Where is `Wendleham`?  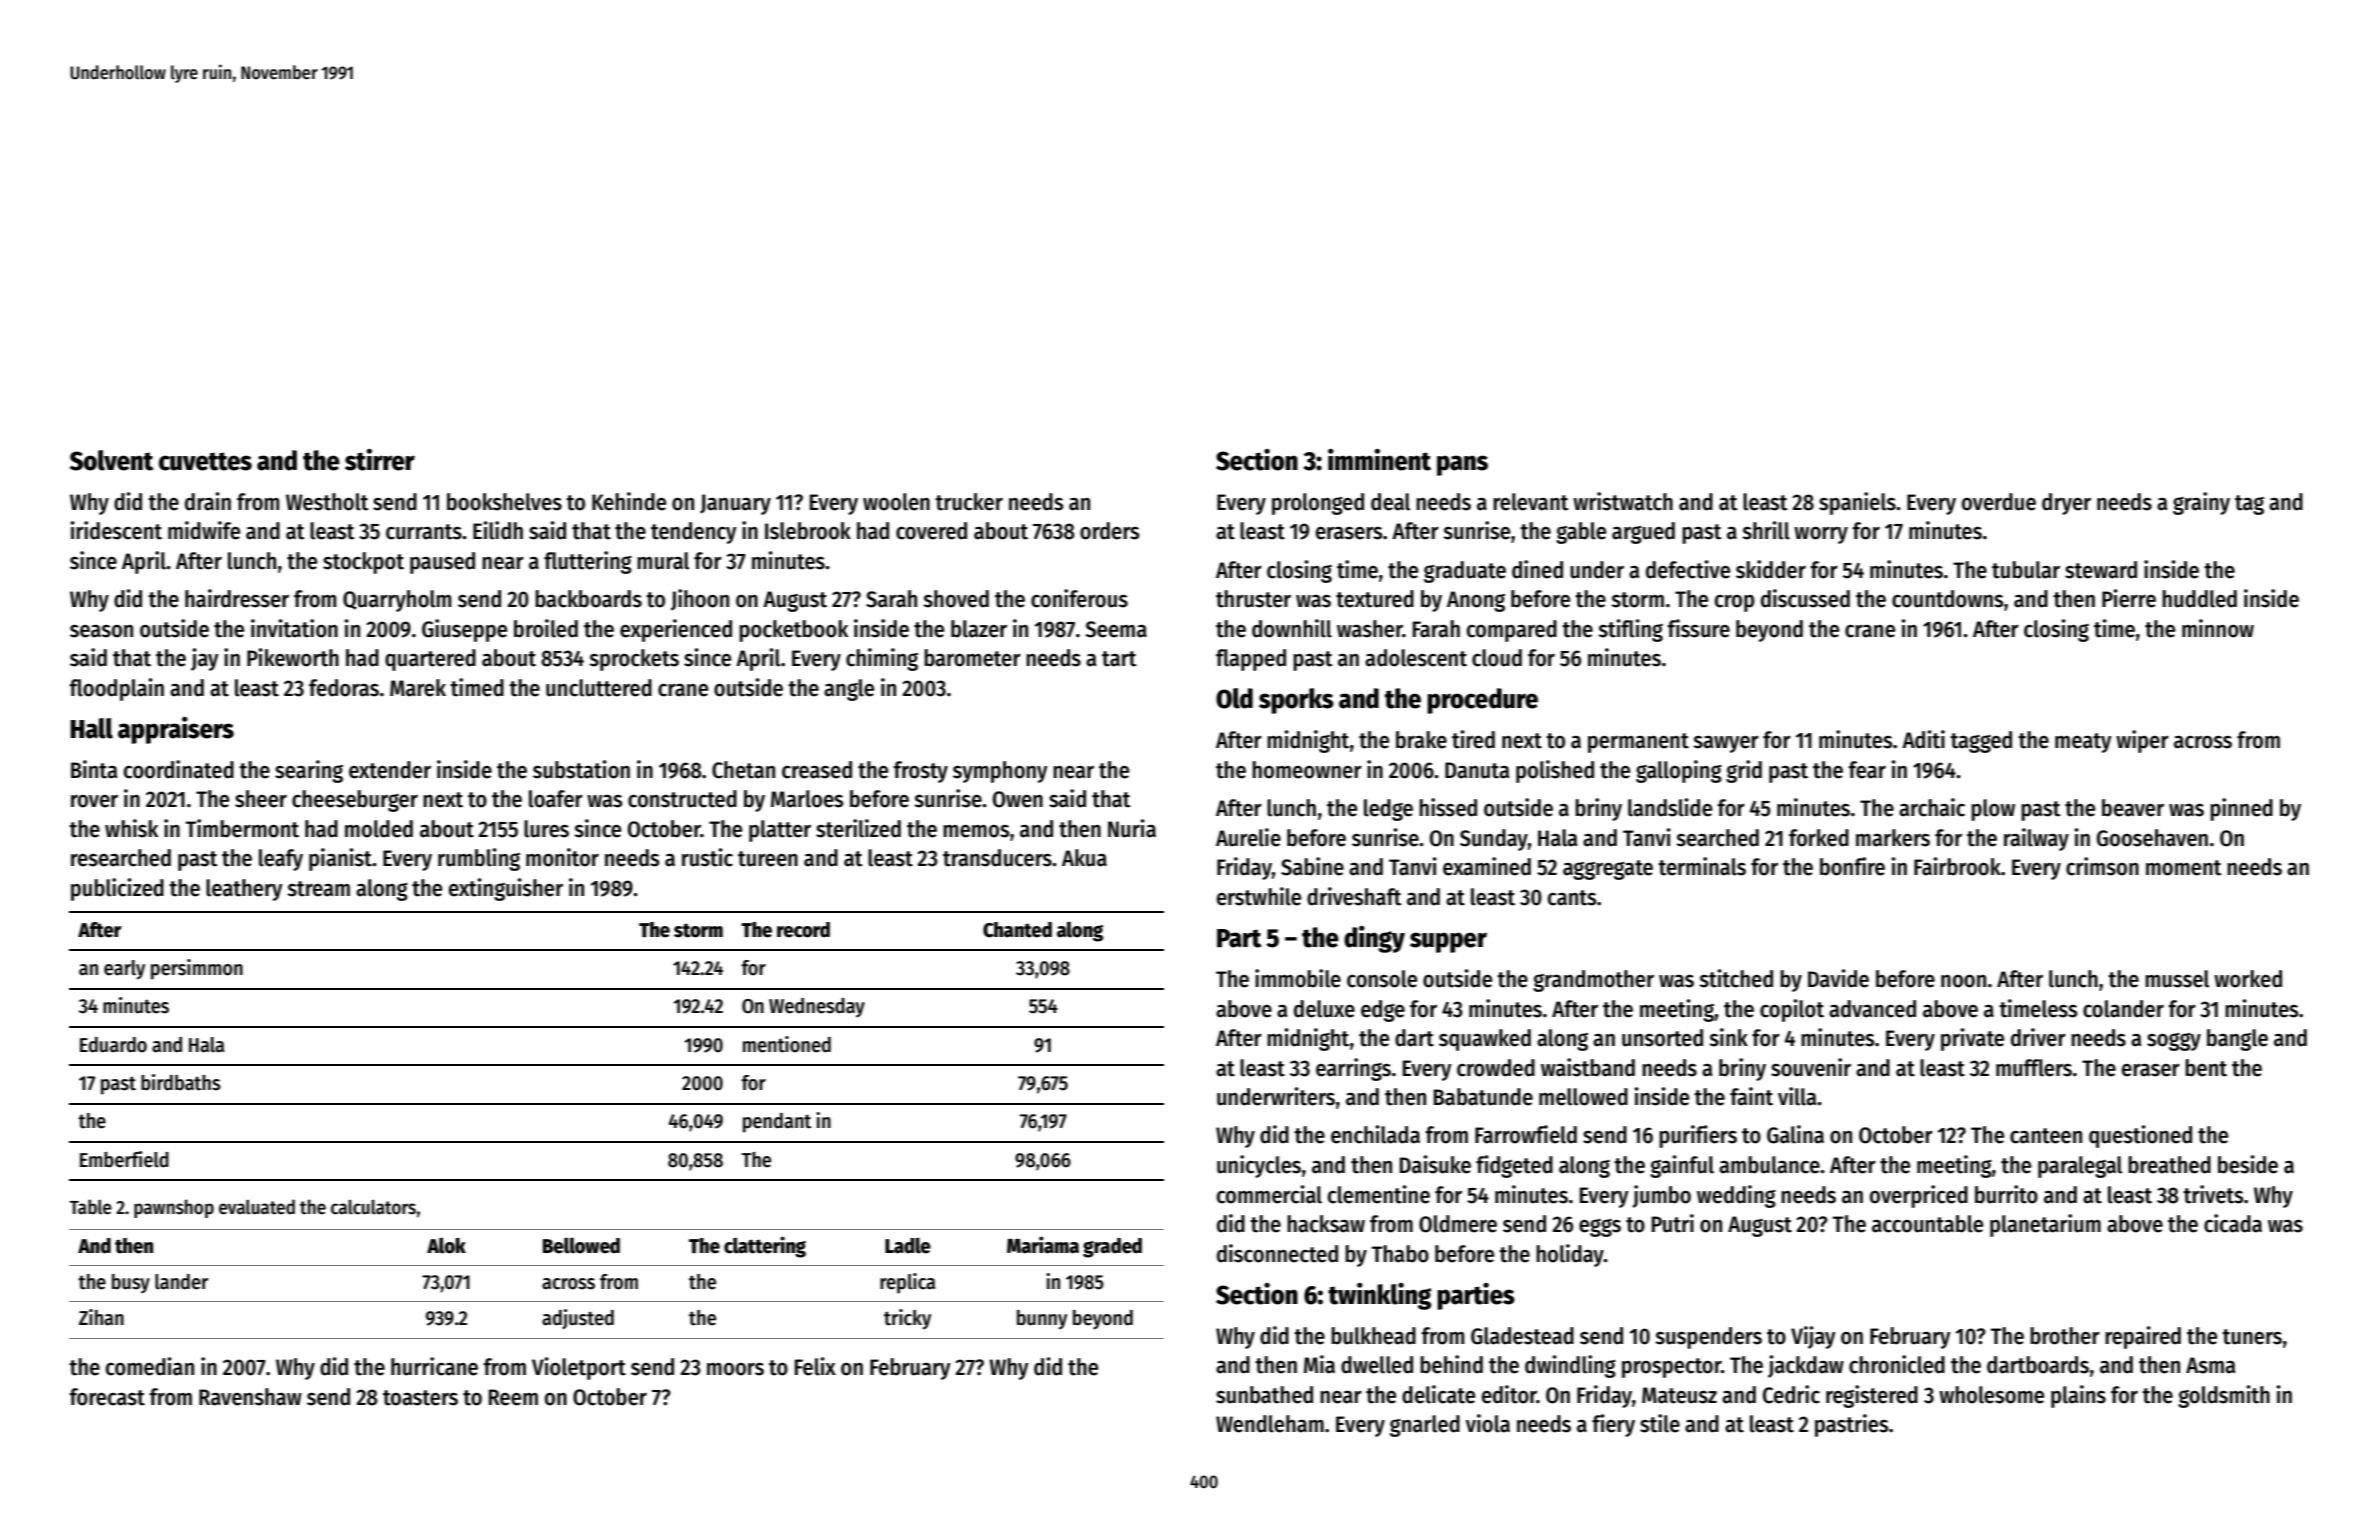
Wendleham is located at coordinates (1270, 1424).
